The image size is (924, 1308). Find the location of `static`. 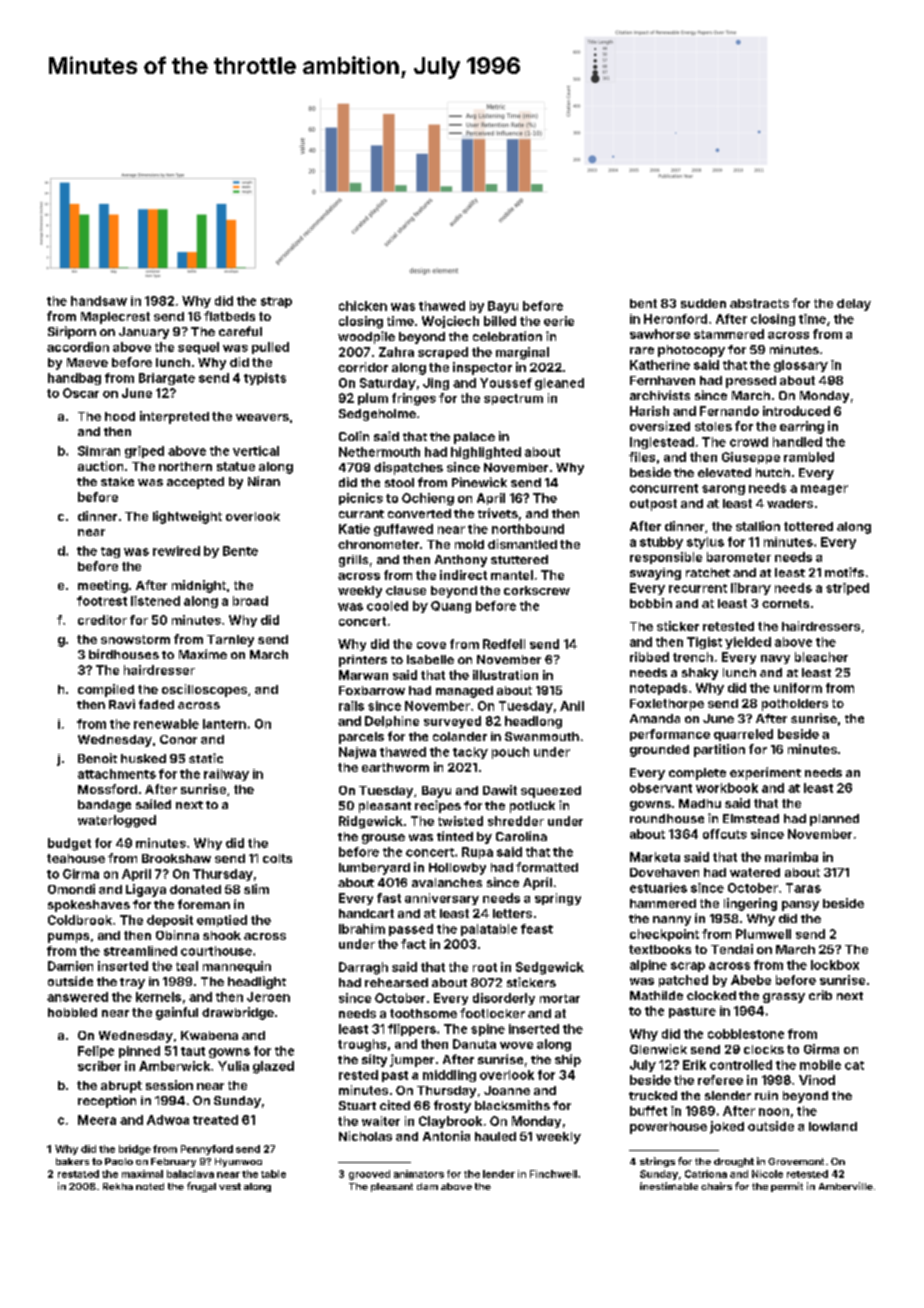

static is located at coordinates (206, 758).
